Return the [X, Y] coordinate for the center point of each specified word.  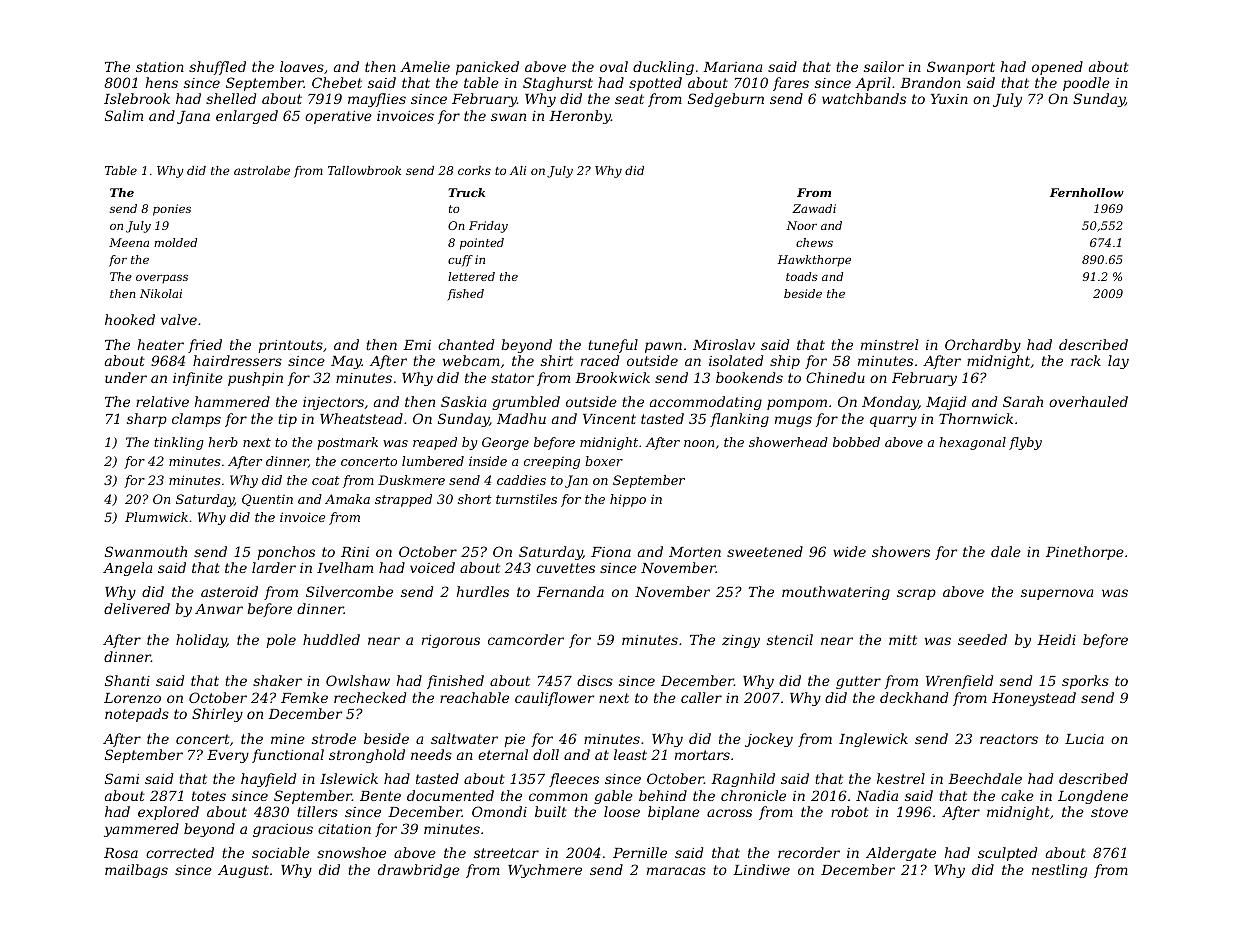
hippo [628, 500]
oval [614, 66]
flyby [1025, 443]
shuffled [217, 68]
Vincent [609, 419]
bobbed [856, 442]
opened [1057, 68]
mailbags [136, 871]
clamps [196, 420]
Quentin [267, 500]
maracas [676, 871]
